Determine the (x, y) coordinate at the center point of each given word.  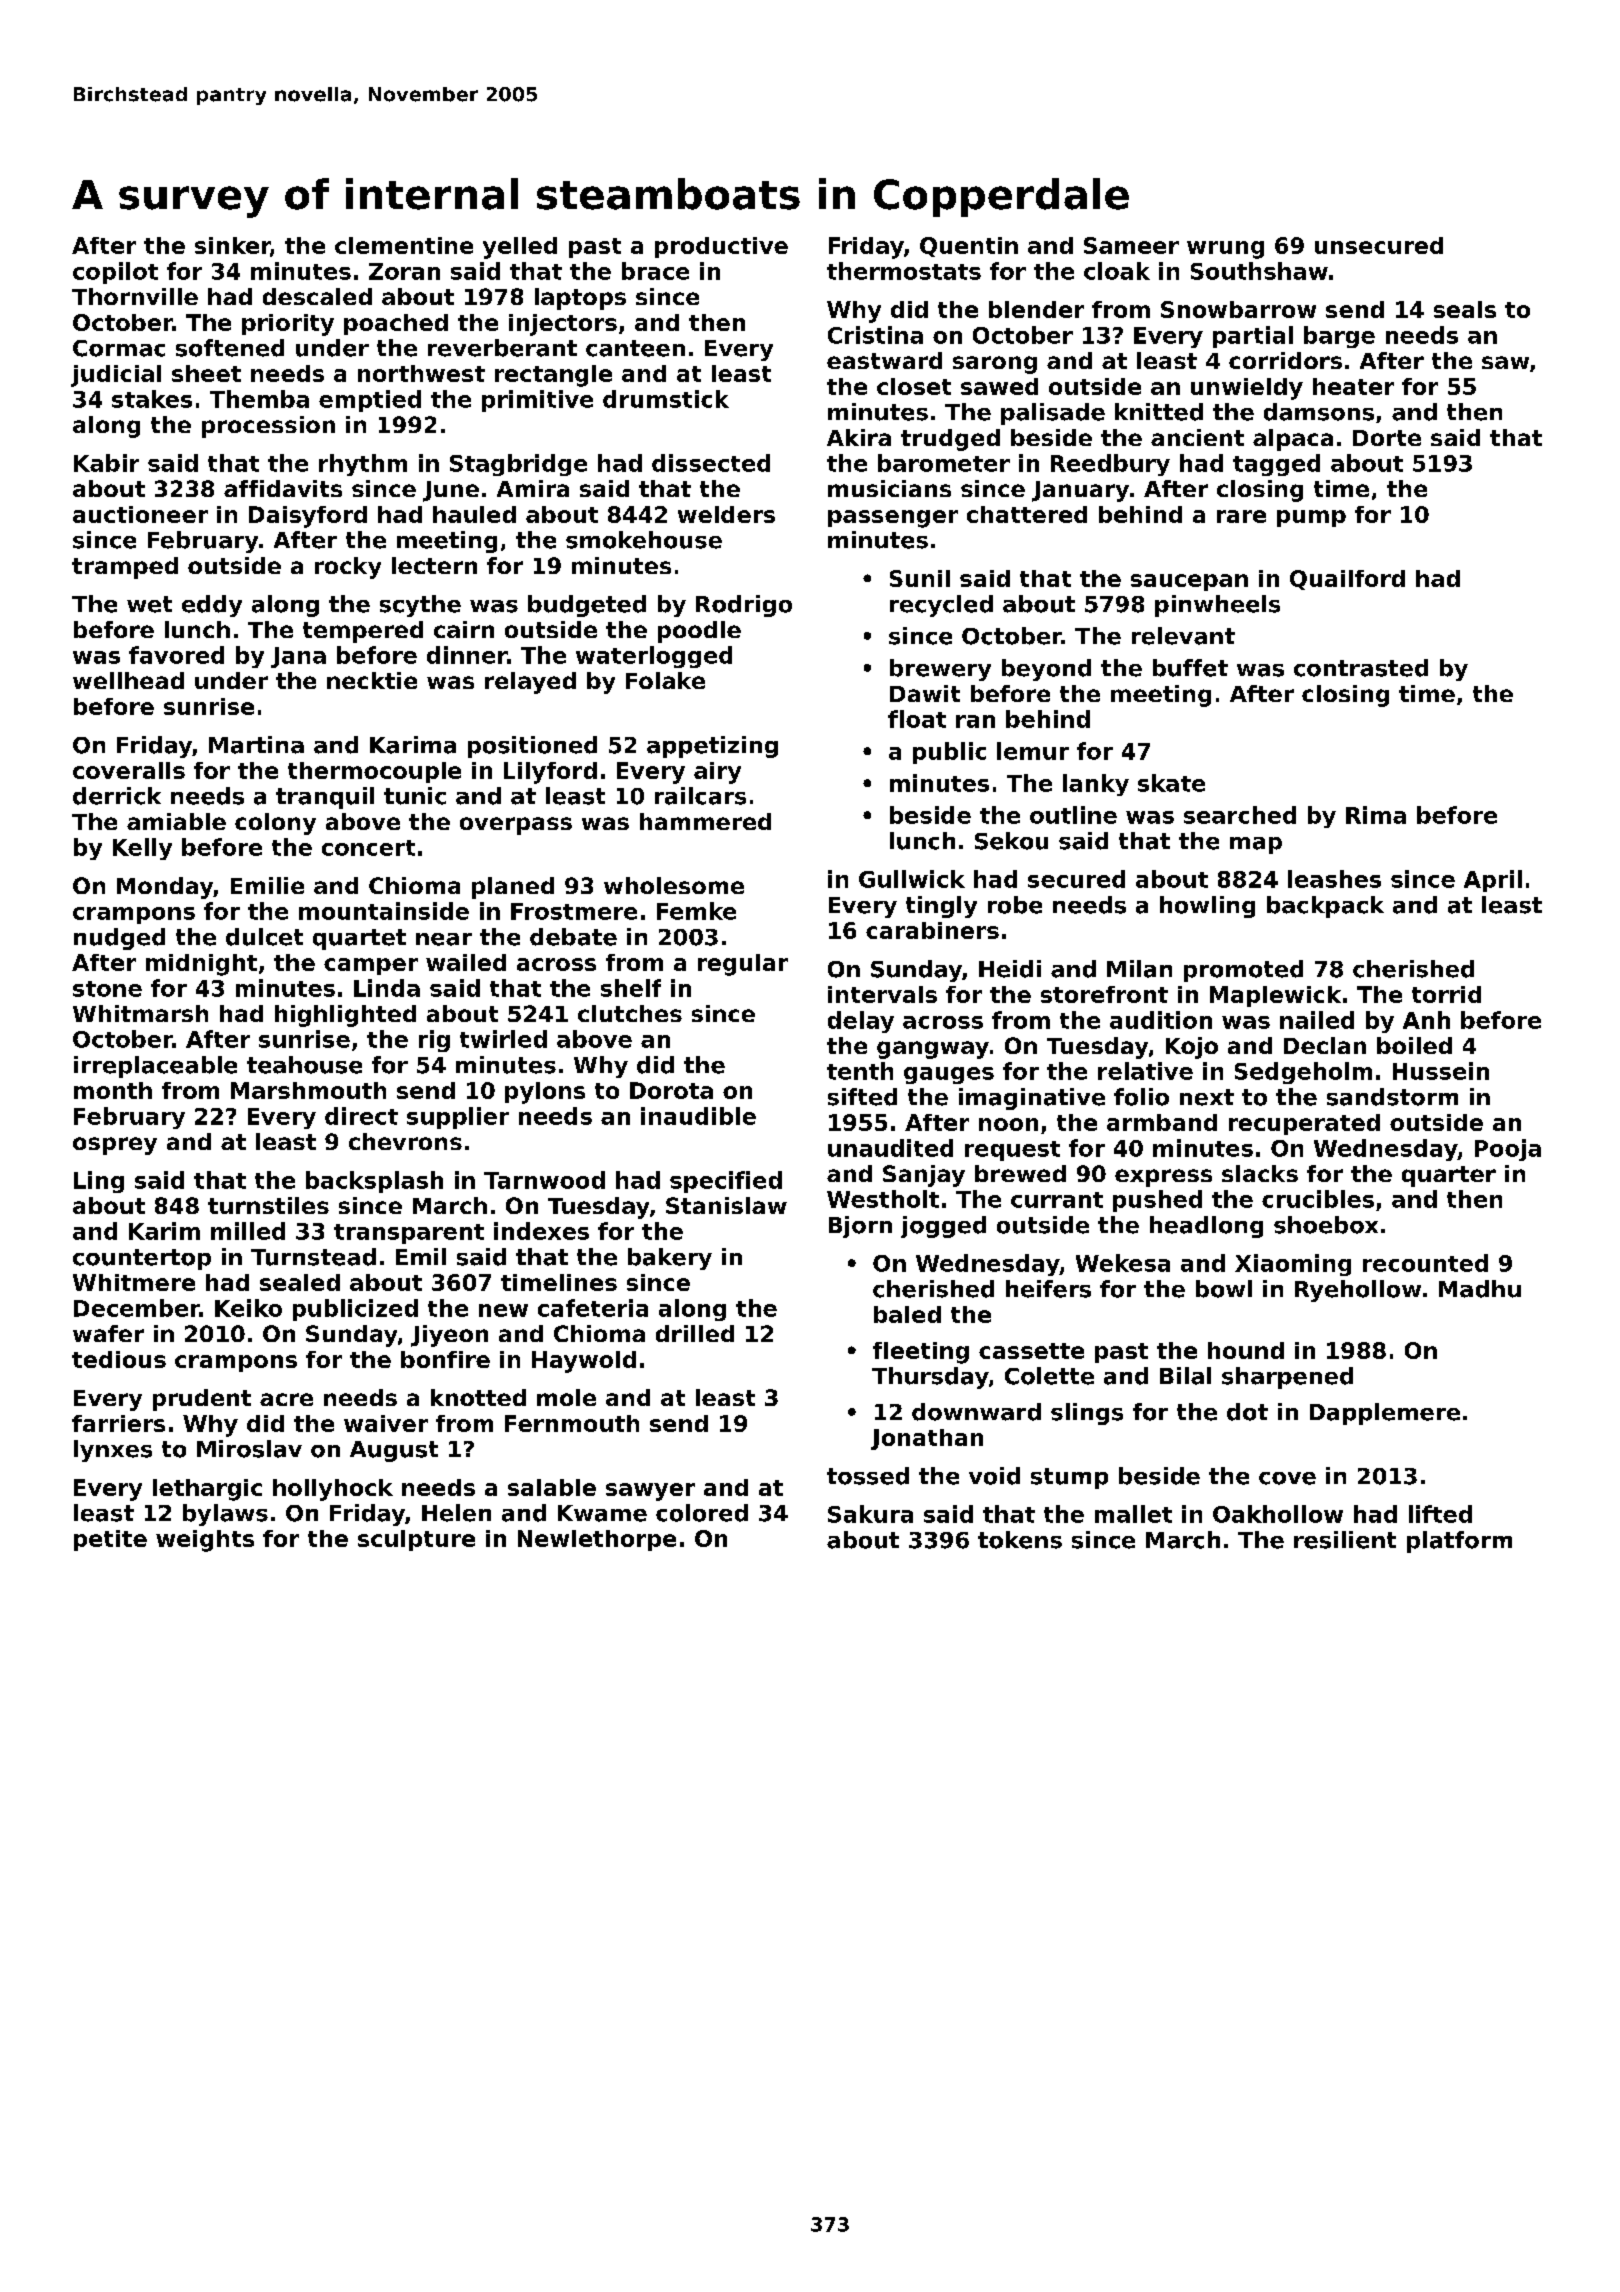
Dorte (1387, 438)
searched (1240, 815)
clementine (404, 245)
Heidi (1010, 969)
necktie (372, 680)
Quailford (1347, 580)
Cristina (875, 335)
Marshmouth (308, 1090)
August (394, 1451)
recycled (941, 606)
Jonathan (927, 1439)
